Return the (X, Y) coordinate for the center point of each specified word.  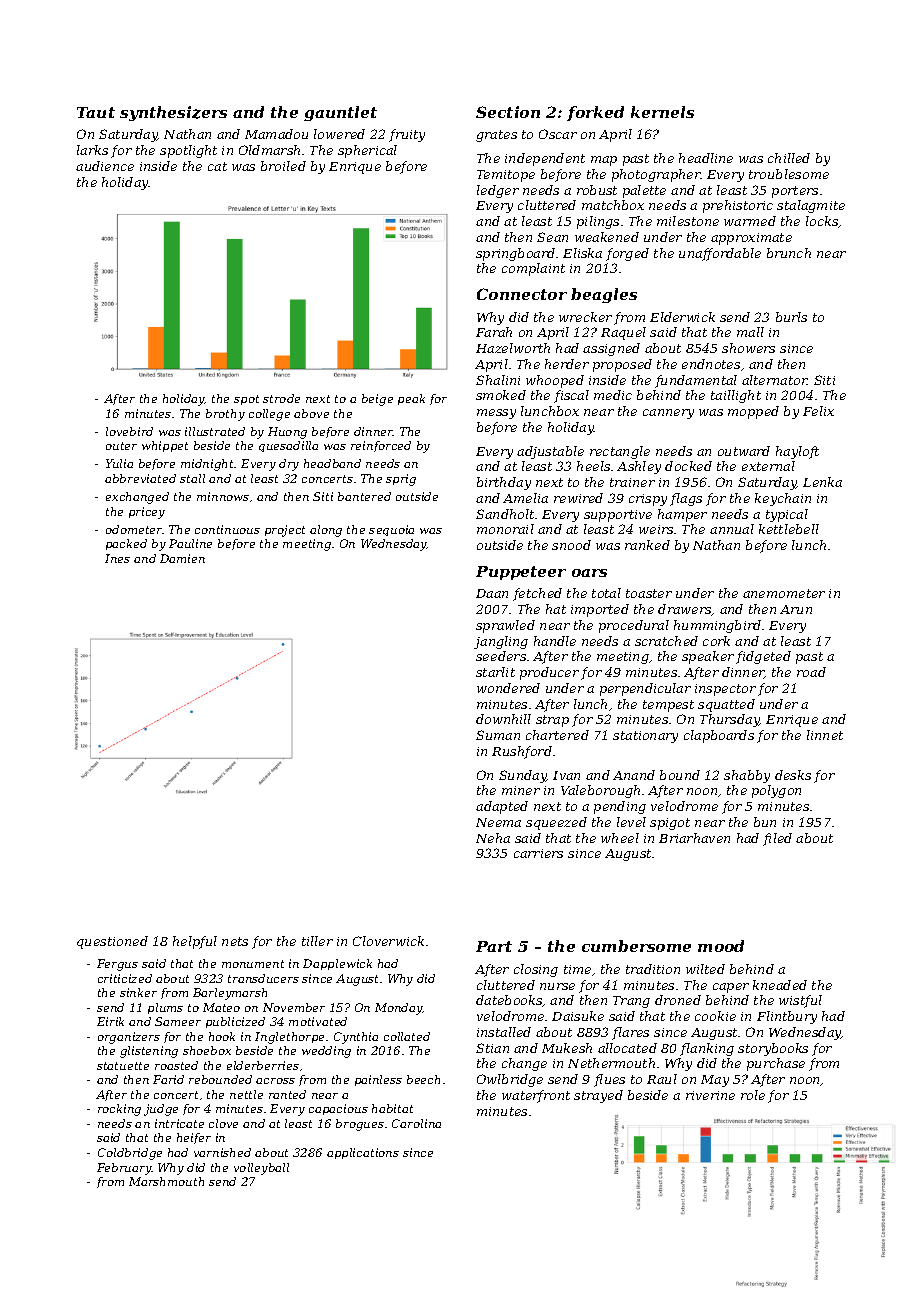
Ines (117, 558)
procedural (634, 626)
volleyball (261, 1169)
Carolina (416, 1123)
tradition (653, 969)
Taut (96, 112)
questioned (112, 942)
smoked (501, 395)
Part (494, 946)
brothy (225, 415)
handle (555, 641)
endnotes (711, 364)
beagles (604, 295)
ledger (498, 191)
